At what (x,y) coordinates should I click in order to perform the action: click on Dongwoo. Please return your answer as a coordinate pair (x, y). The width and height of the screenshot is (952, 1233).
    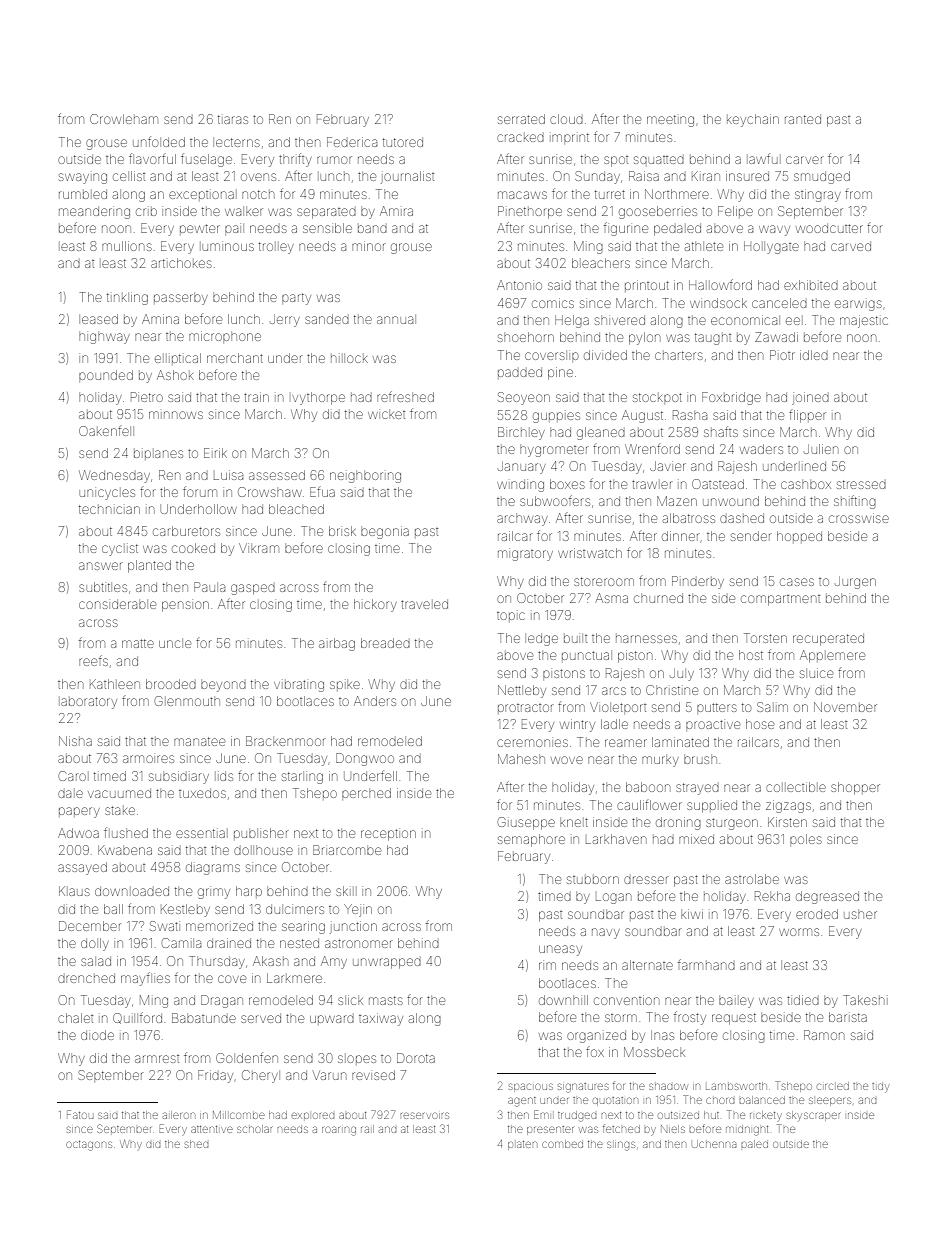
    Looking at the image, I should click on (365, 759).
